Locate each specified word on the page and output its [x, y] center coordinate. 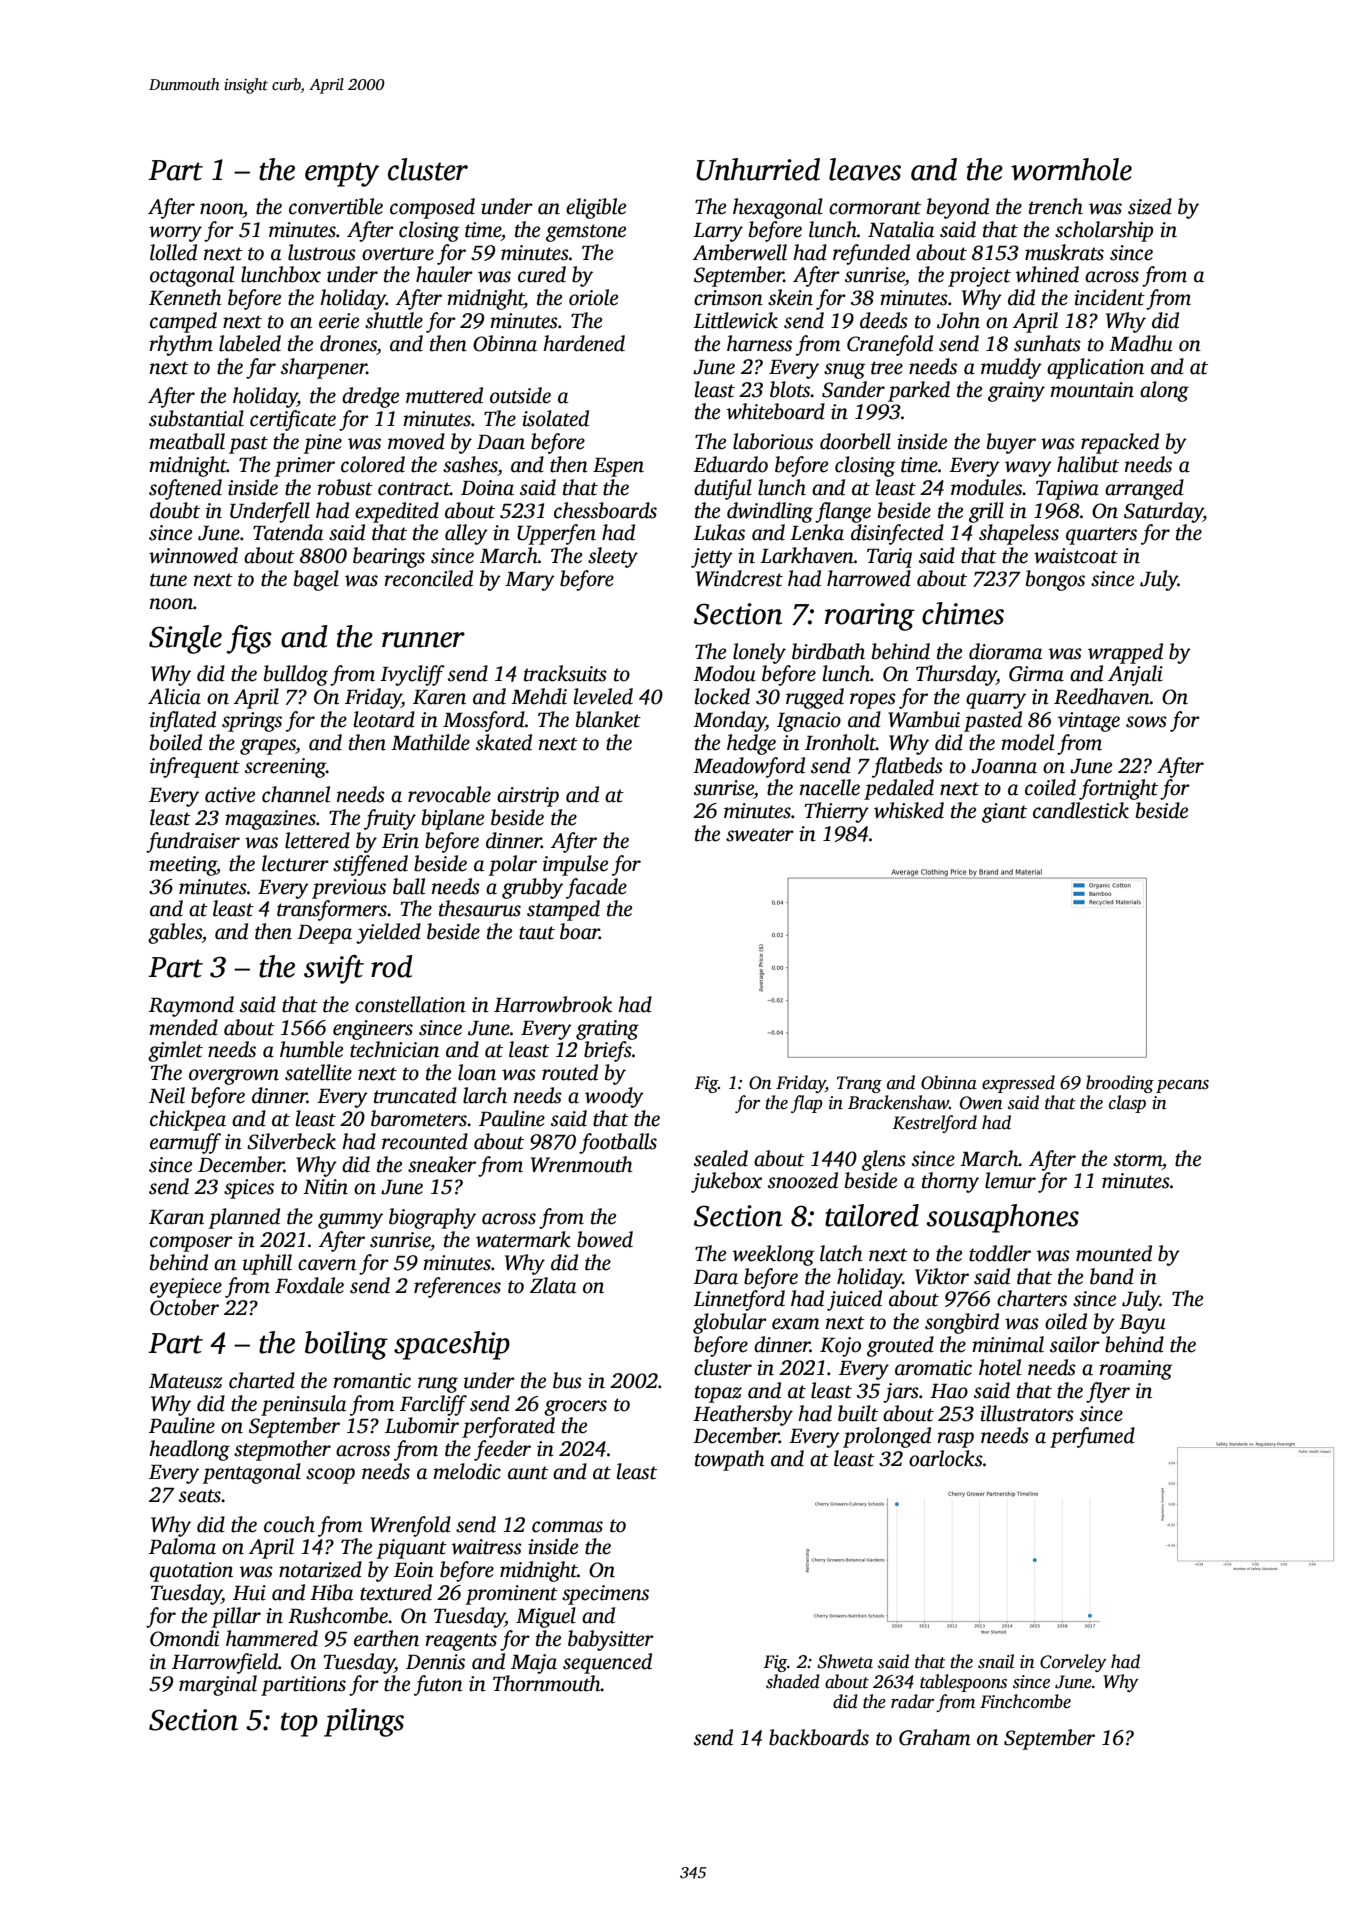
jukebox [726, 1182]
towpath [730, 1460]
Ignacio [809, 722]
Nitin [325, 1187]
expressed [1018, 1084]
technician [394, 1049]
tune [168, 580]
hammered [272, 1638]
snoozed [803, 1180]
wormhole [1071, 169]
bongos [1055, 580]
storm [1137, 1160]
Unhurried [758, 169]
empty [342, 174]
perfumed [1092, 1437]
